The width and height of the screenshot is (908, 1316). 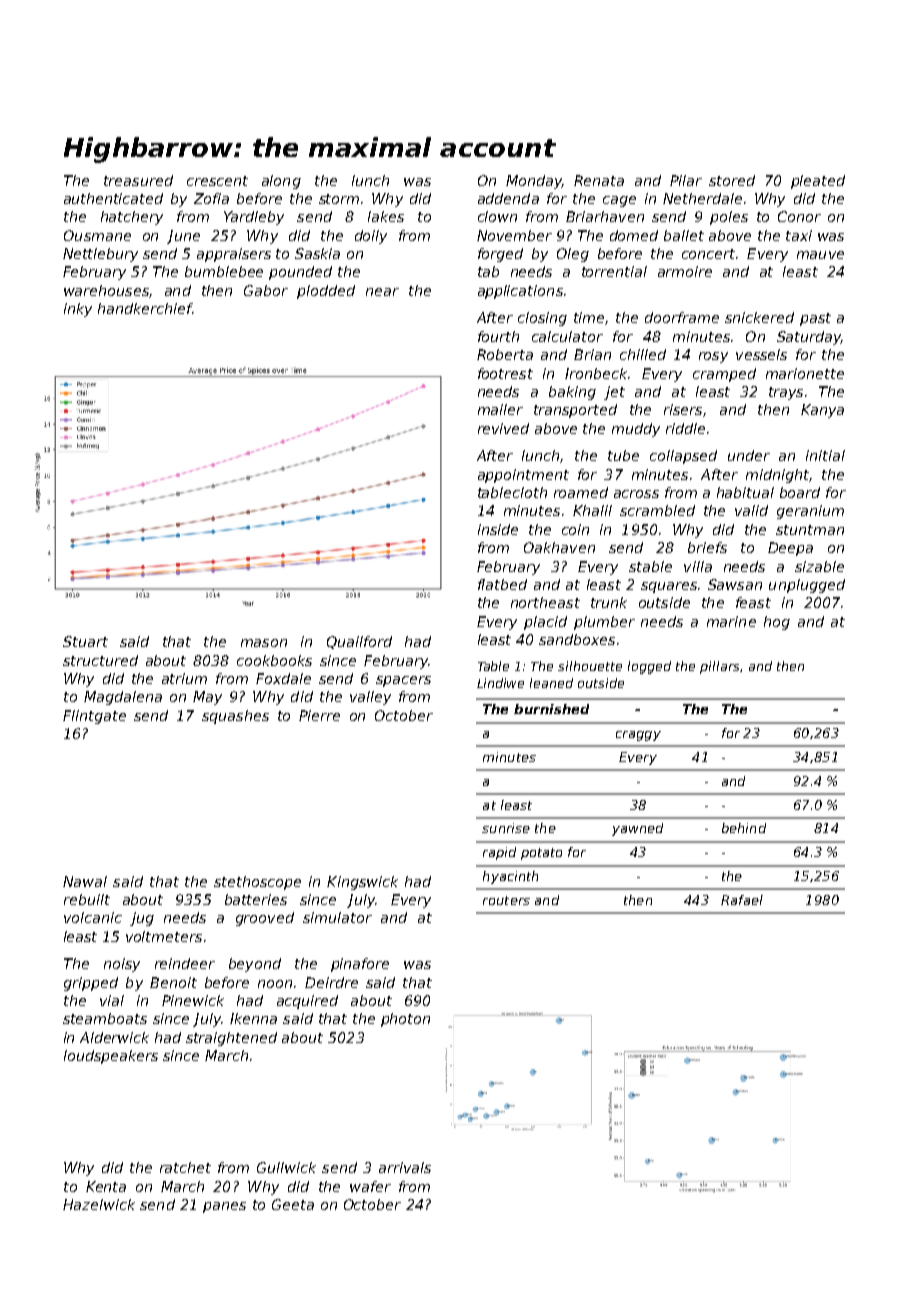 What do you see at coordinates (193, 1000) in the screenshot?
I see `Pinewick` at bounding box center [193, 1000].
